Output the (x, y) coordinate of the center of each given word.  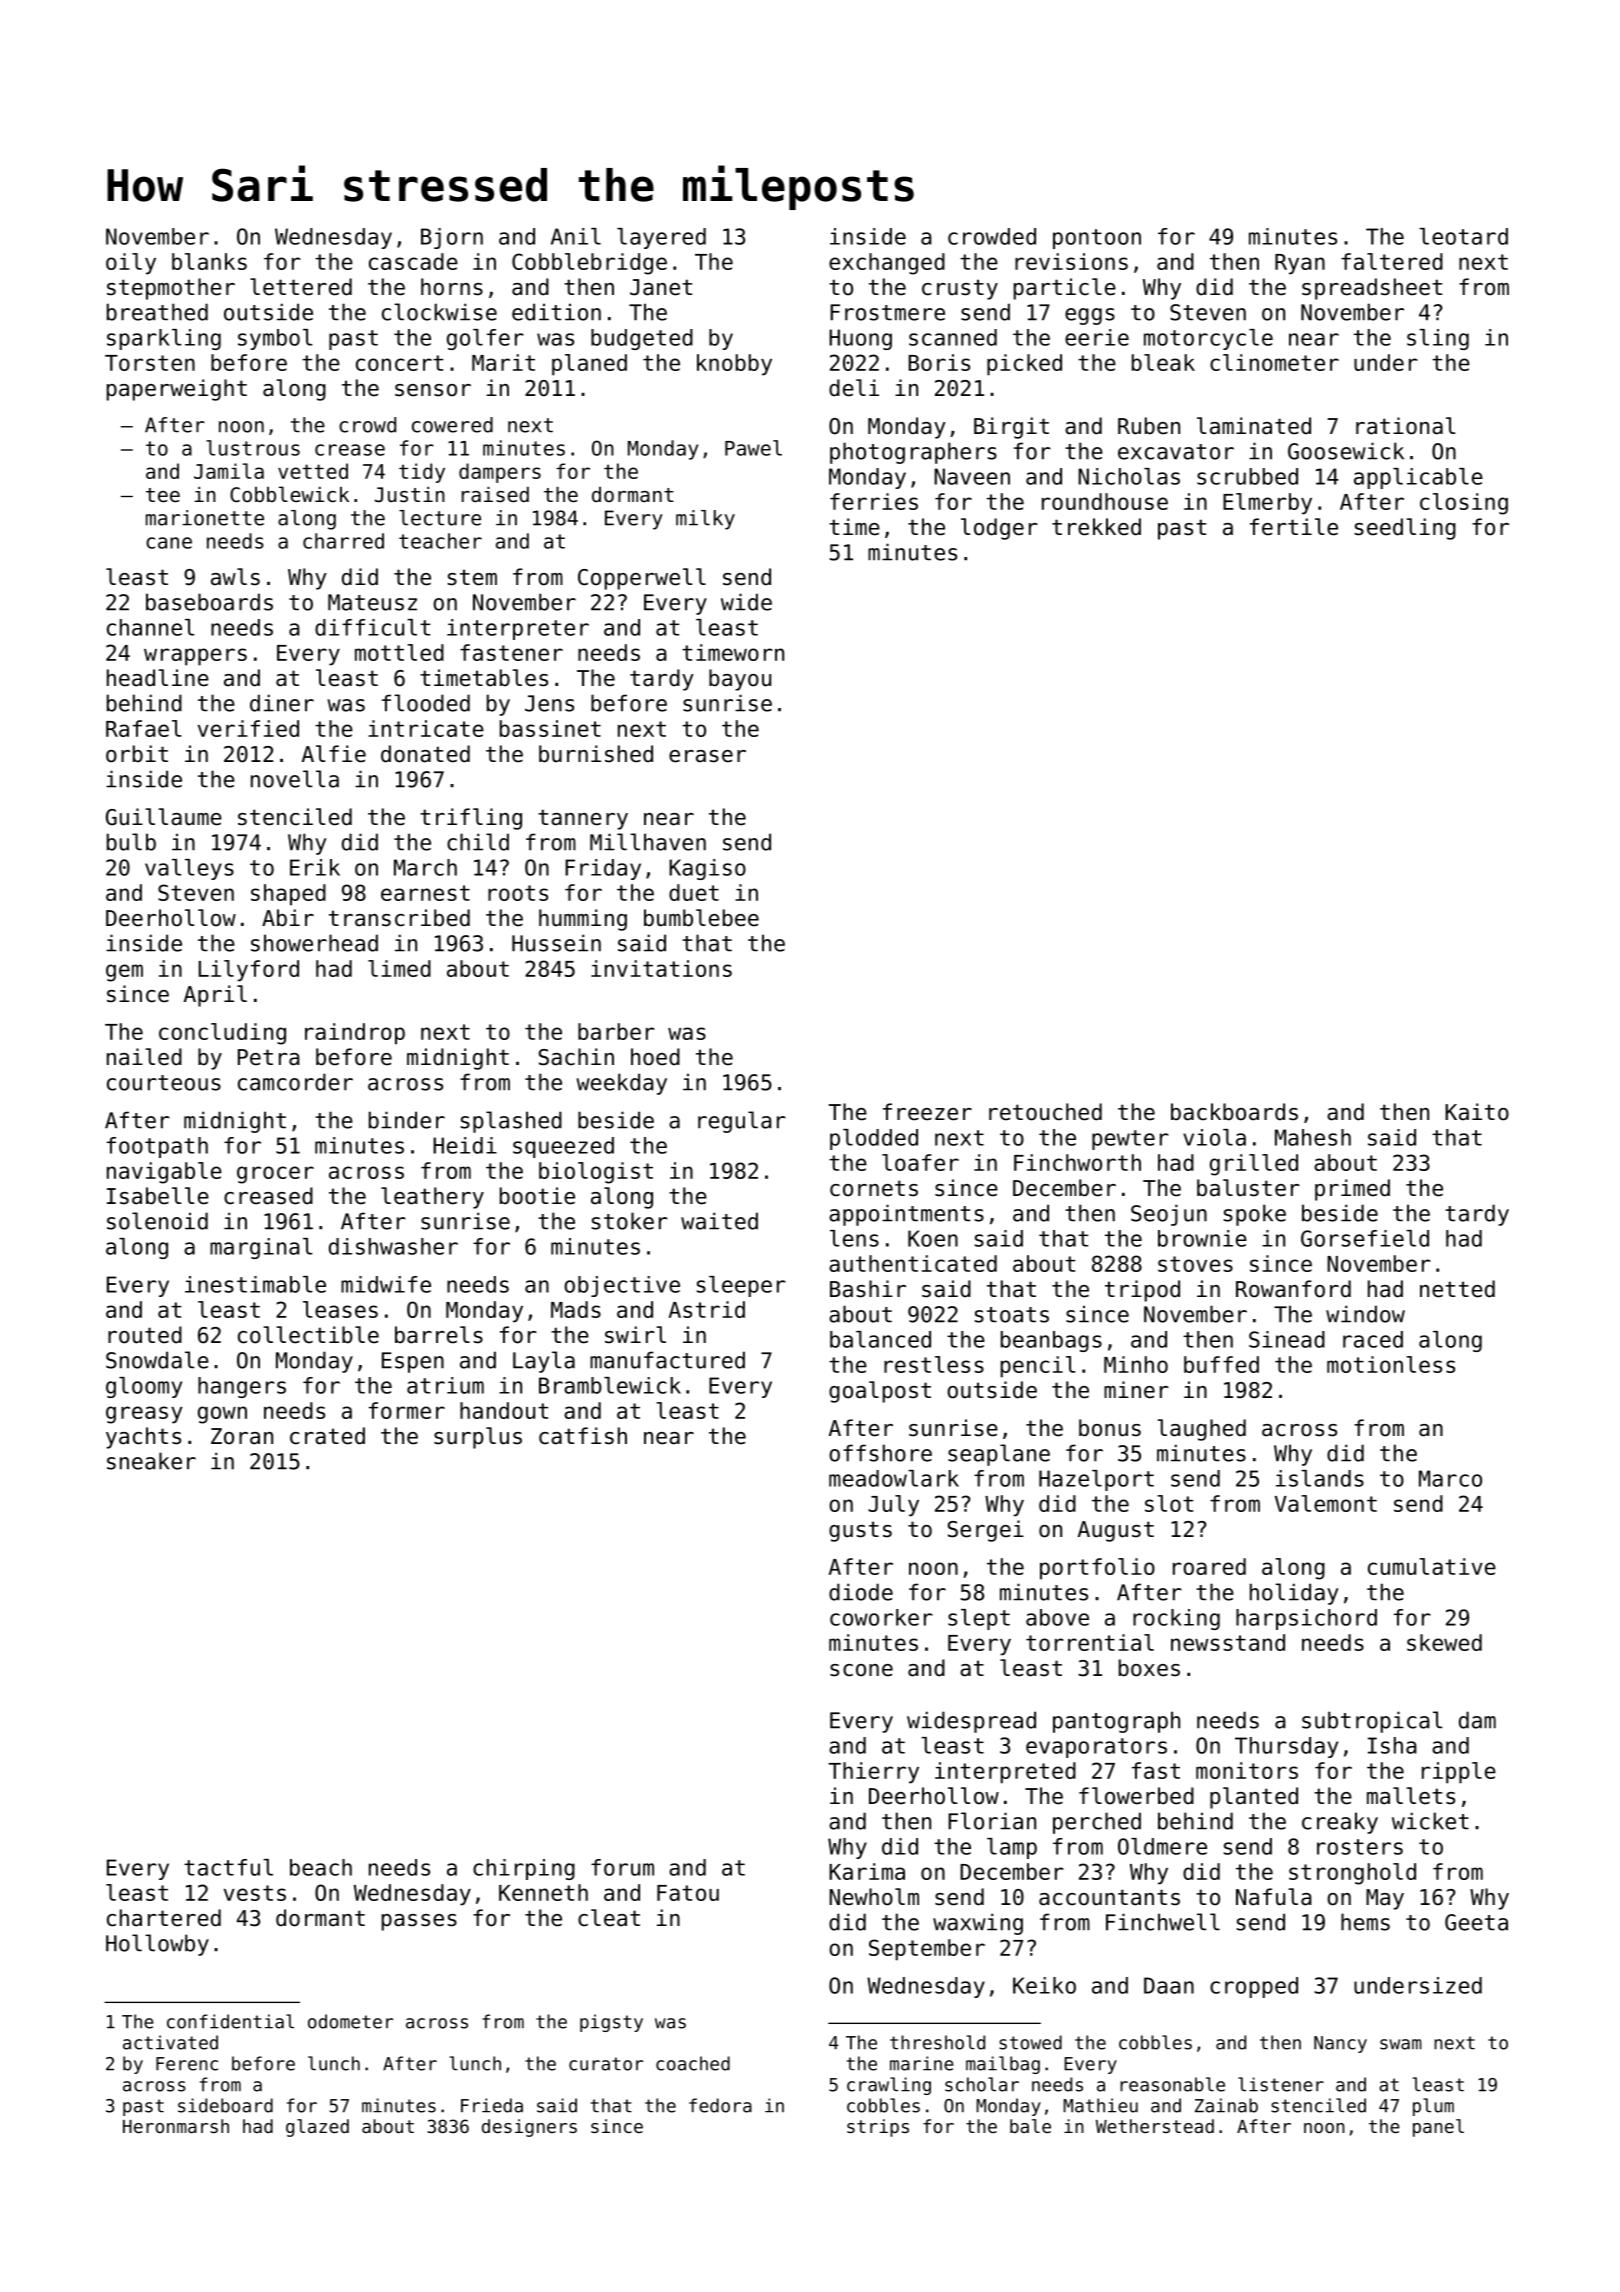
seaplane (999, 1455)
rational (1405, 426)
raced (1373, 1339)
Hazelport (1096, 1480)
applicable (1418, 478)
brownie (1202, 1238)
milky (705, 520)
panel (1438, 2128)
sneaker (151, 1461)
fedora (720, 2105)
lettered (301, 287)
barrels (439, 1335)
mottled (399, 652)
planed (589, 365)
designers (529, 2128)
